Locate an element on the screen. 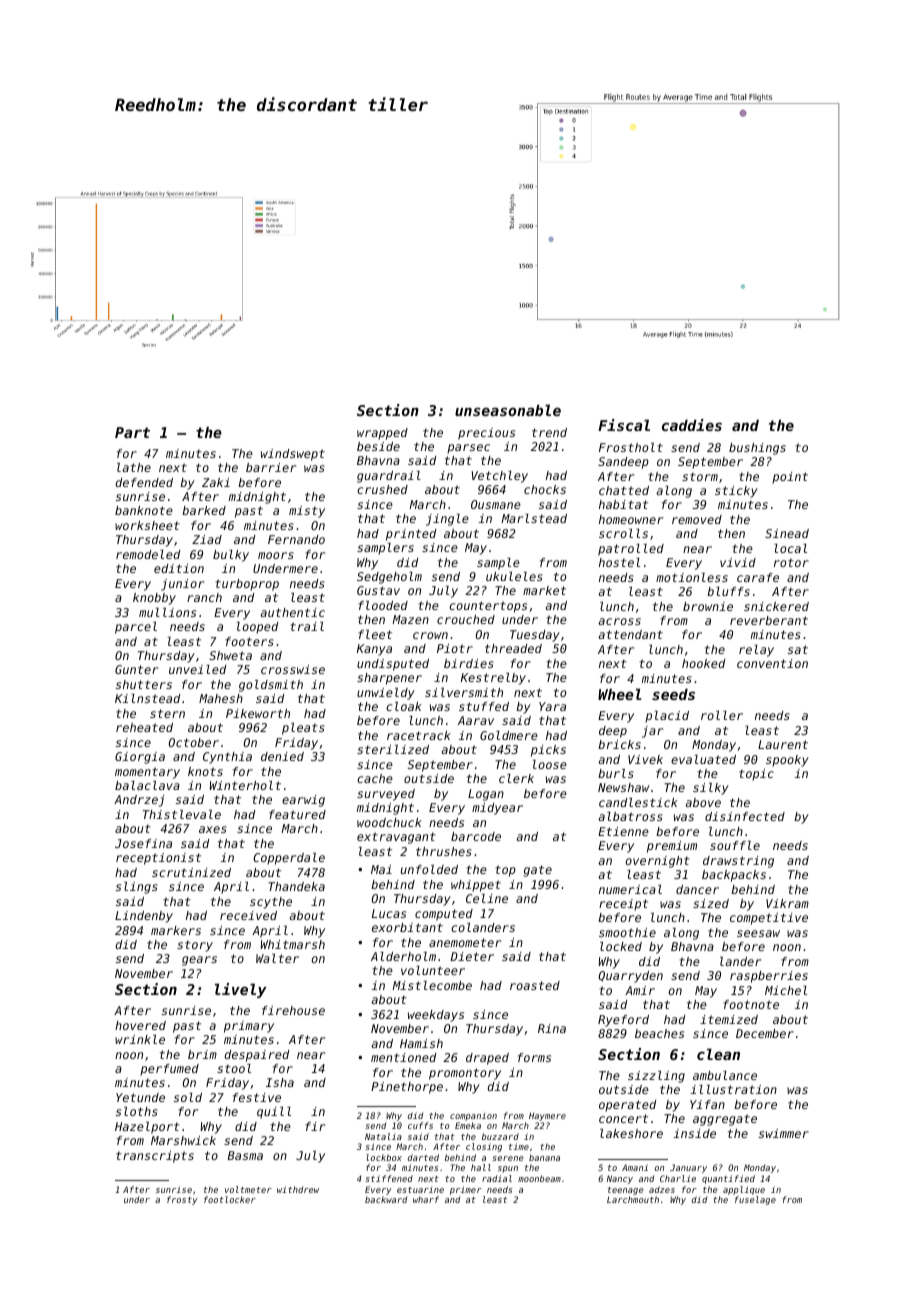 This screenshot has width=924, height=1308. caddies is located at coordinates (692, 425).
